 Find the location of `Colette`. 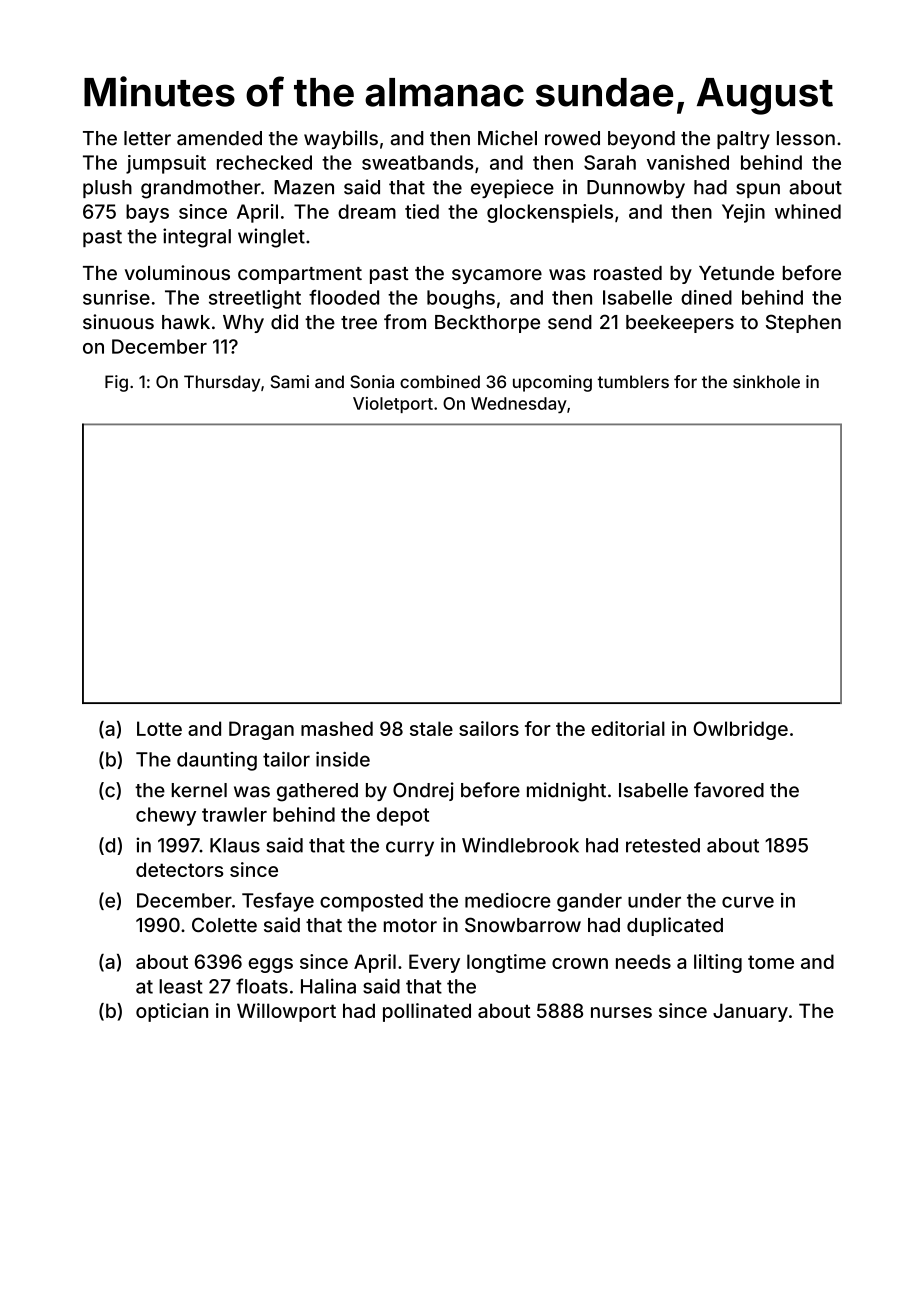

Colette is located at coordinates (224, 925).
